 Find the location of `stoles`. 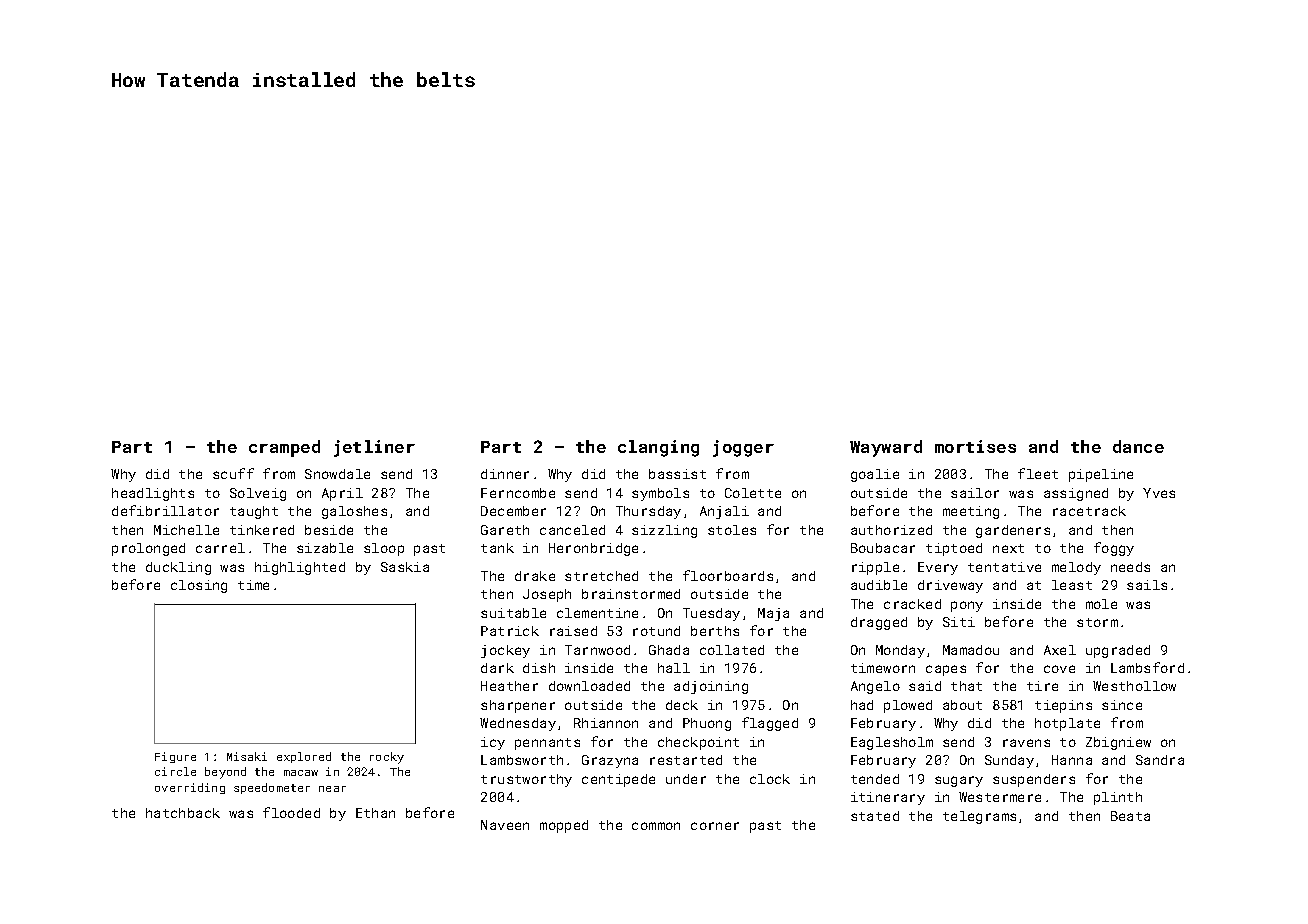

stoles is located at coordinates (732, 530).
